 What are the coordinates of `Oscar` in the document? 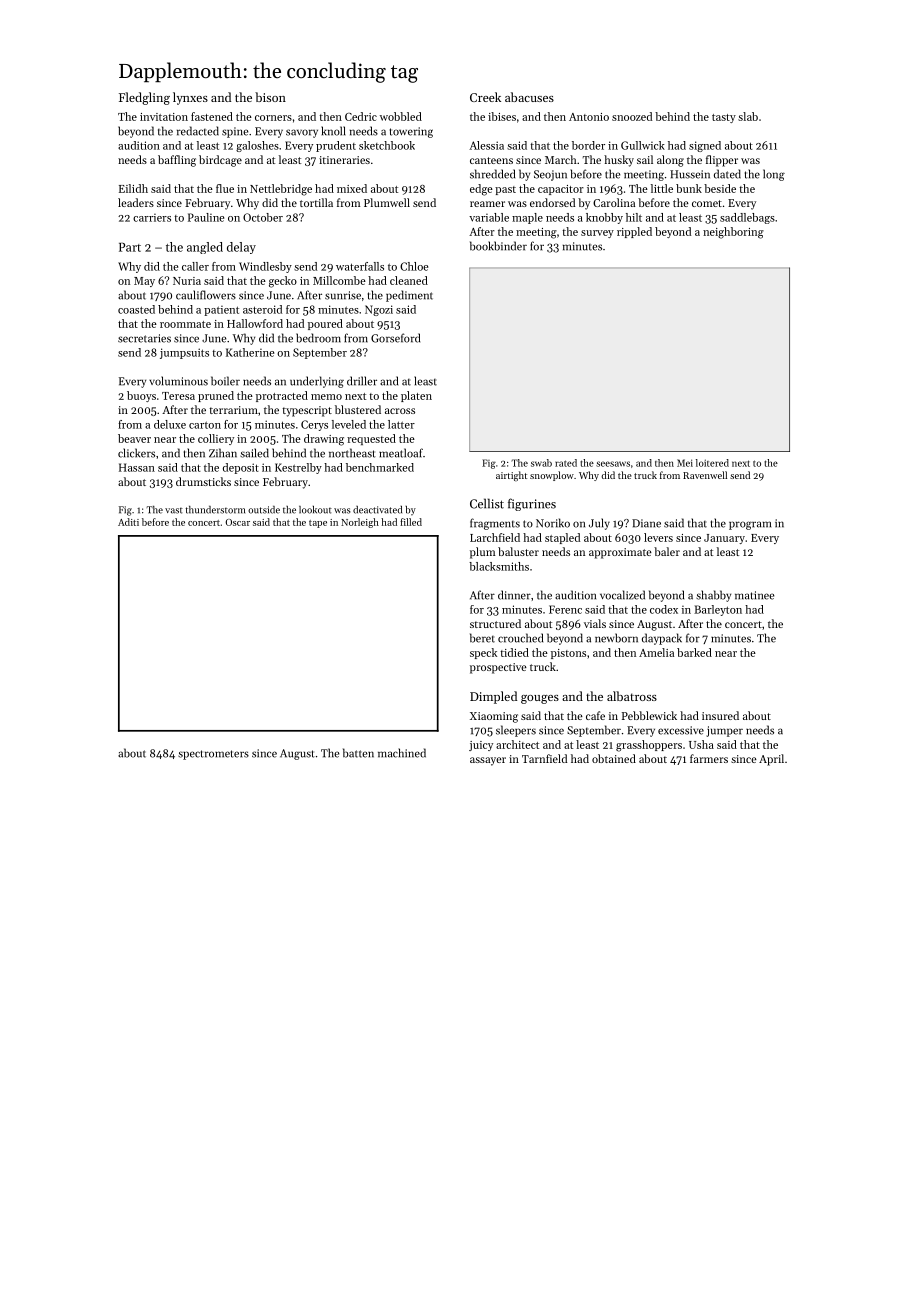 It's located at (237, 522).
